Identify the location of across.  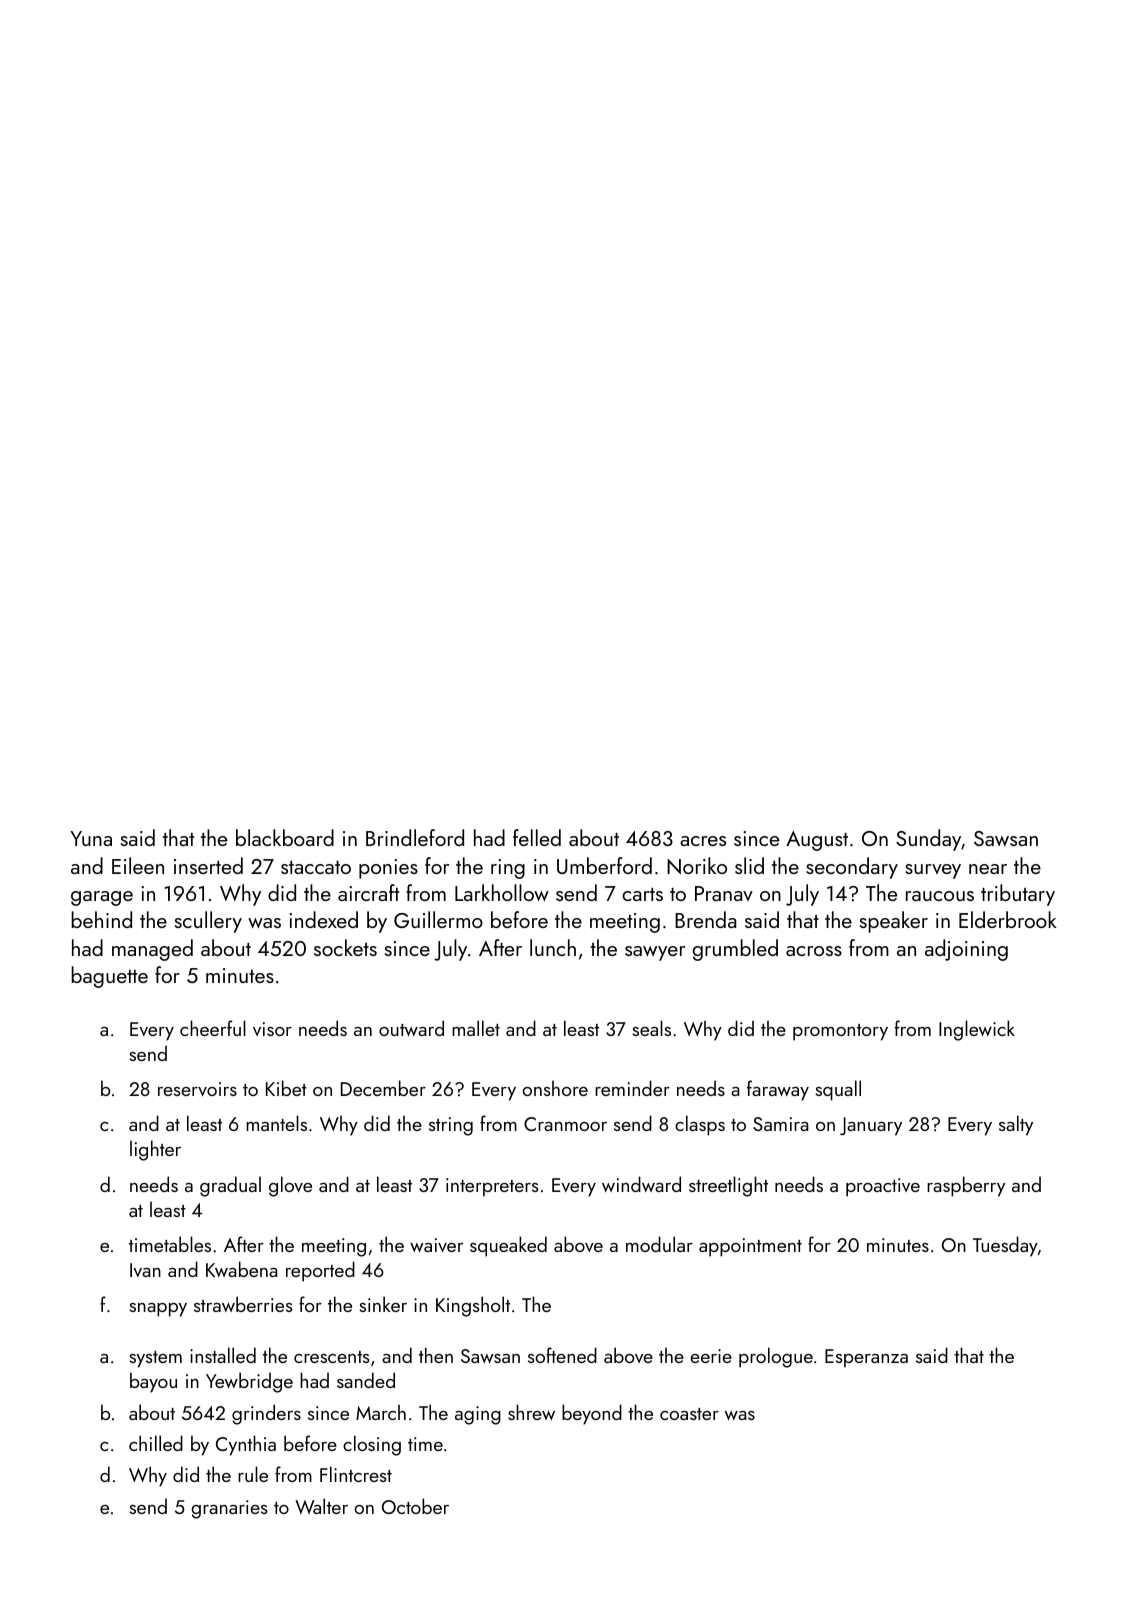
(814, 951).
